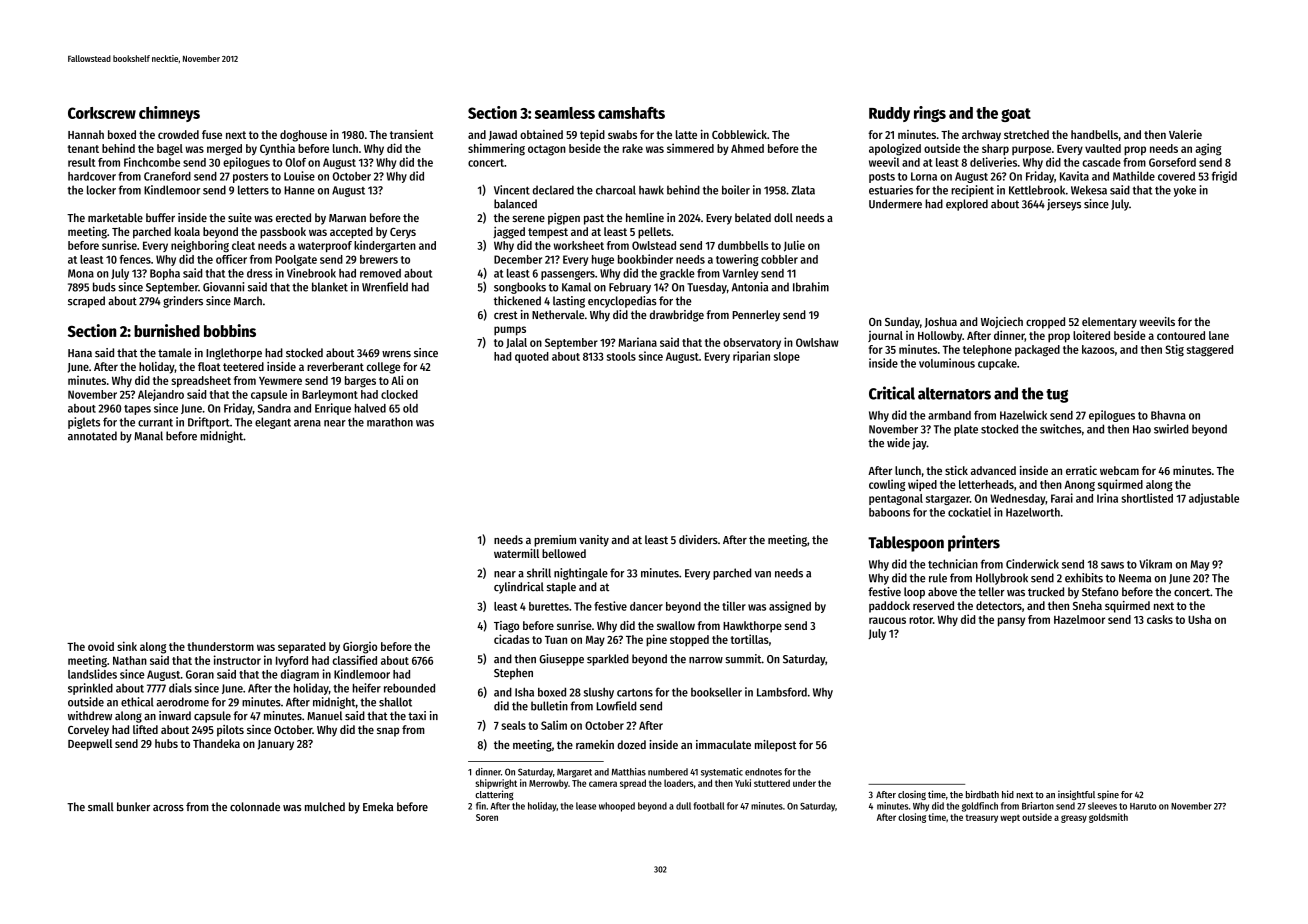 The image size is (1308, 924). I want to click on marathon, so click(390, 422).
